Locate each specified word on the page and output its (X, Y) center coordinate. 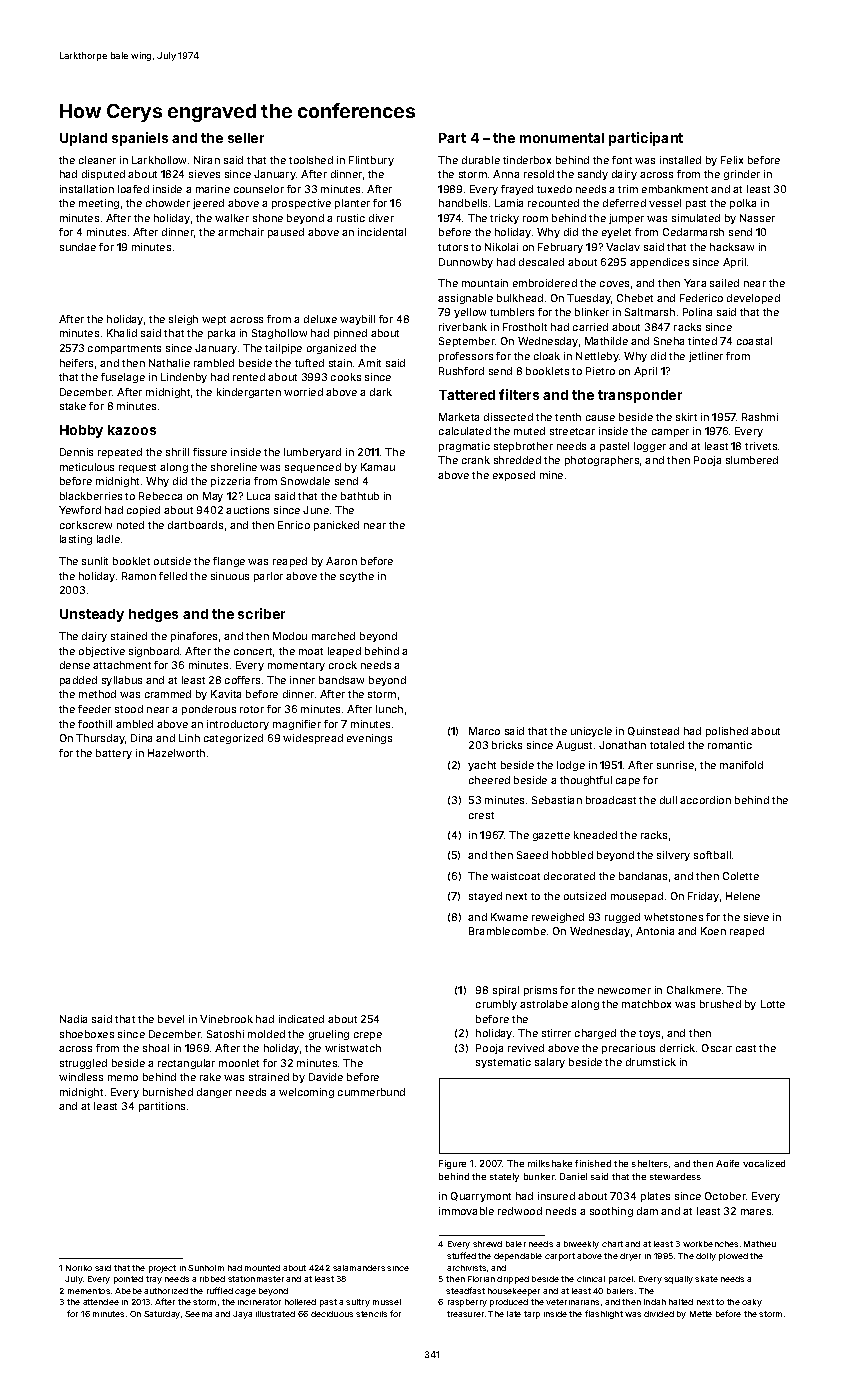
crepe (368, 1036)
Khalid (122, 333)
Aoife (727, 1163)
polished (727, 732)
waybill (357, 320)
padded (78, 681)
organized (331, 349)
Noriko (79, 1268)
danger (214, 1093)
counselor (259, 189)
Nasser (757, 218)
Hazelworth (176, 753)
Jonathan (622, 745)
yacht (482, 766)
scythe (357, 577)
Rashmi (760, 417)
